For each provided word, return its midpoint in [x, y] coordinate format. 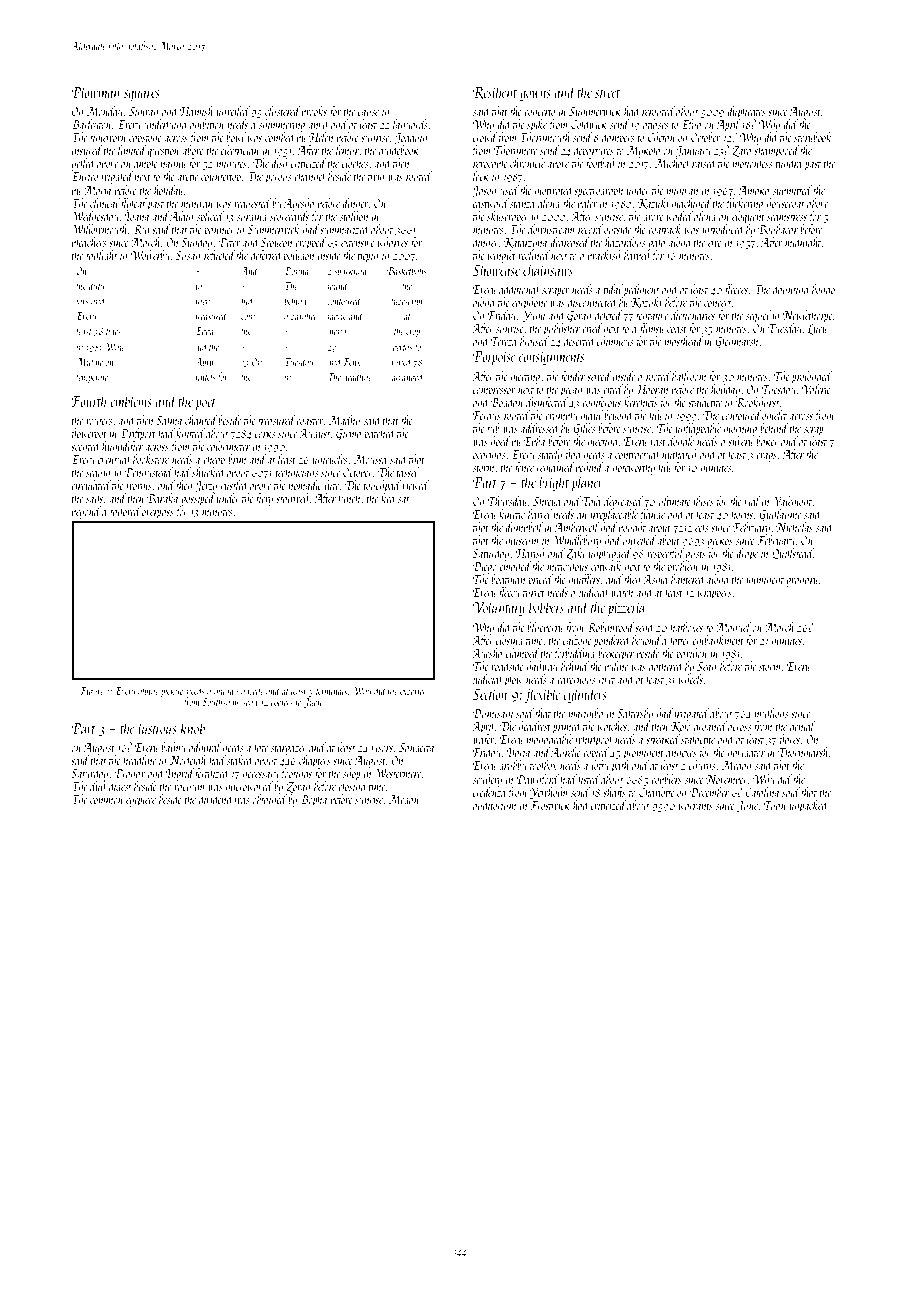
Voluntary [499, 608]
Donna [296, 271]
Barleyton [91, 125]
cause [368, 113]
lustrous [157, 727]
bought [632, 528]
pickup [172, 691]
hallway [542, 667]
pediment [641, 290]
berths [402, 346]
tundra [789, 163]
